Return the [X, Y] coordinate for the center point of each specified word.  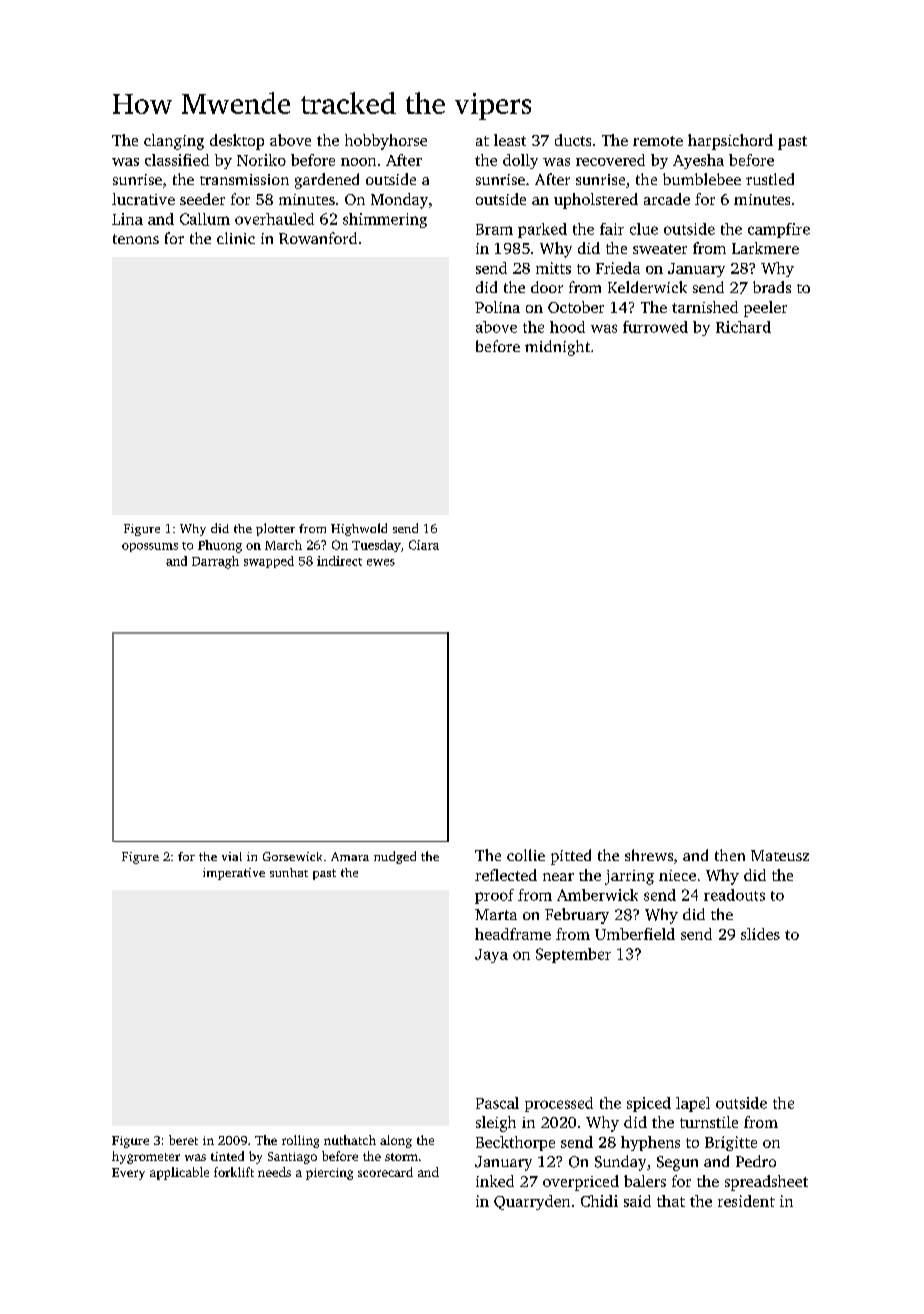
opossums [150, 547]
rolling [300, 1141]
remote [658, 141]
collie [526, 855]
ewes [381, 562]
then [730, 855]
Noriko [261, 160]
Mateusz [780, 855]
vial [232, 856]
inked [495, 1181]
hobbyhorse [386, 142]
